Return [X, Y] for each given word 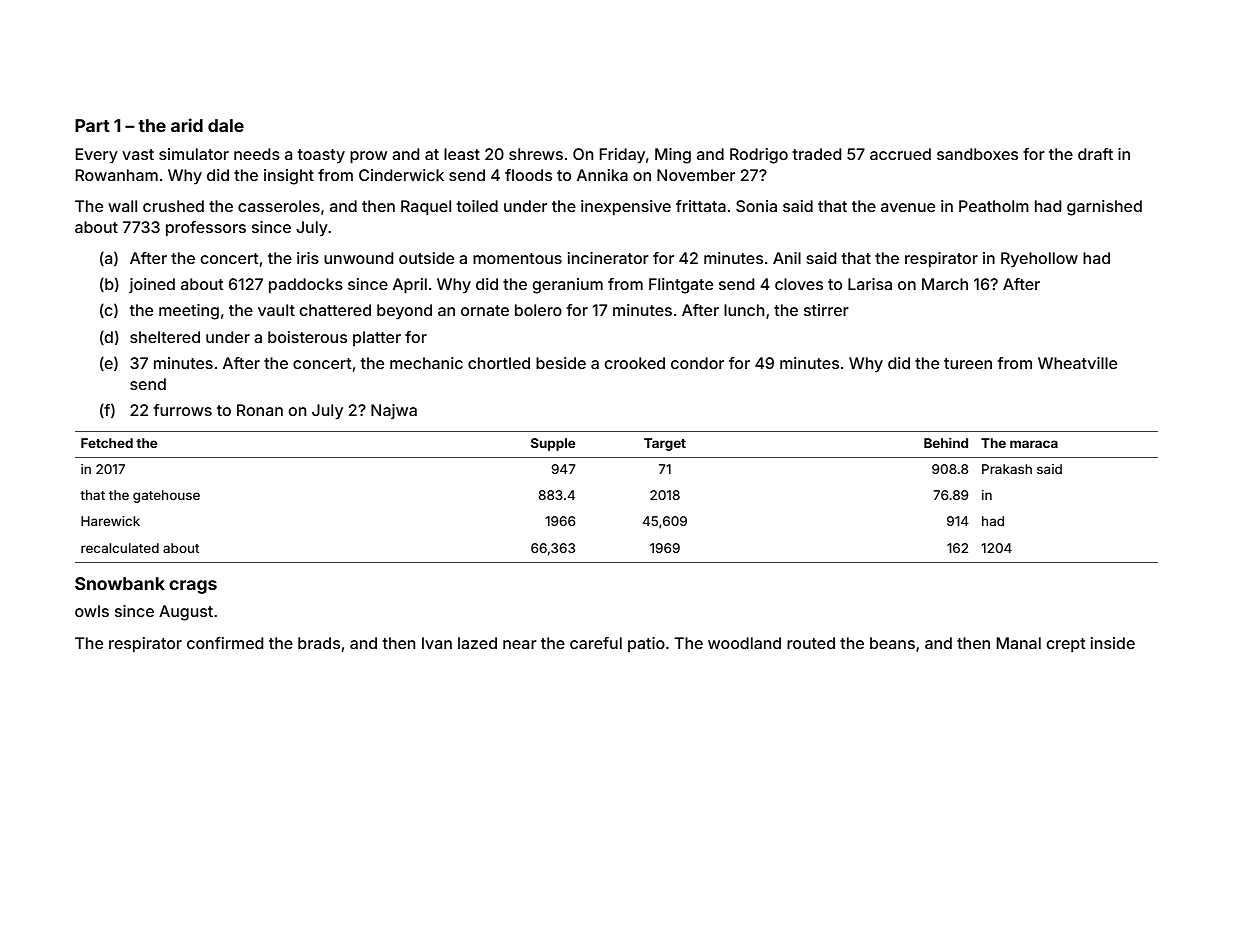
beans [892, 643]
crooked [635, 363]
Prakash [1007, 469]
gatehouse [166, 496]
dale [226, 125]
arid [187, 125]
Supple [553, 444]
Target [665, 444]
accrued [900, 154]
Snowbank [120, 583]
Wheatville [1077, 363]
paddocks [306, 286]
